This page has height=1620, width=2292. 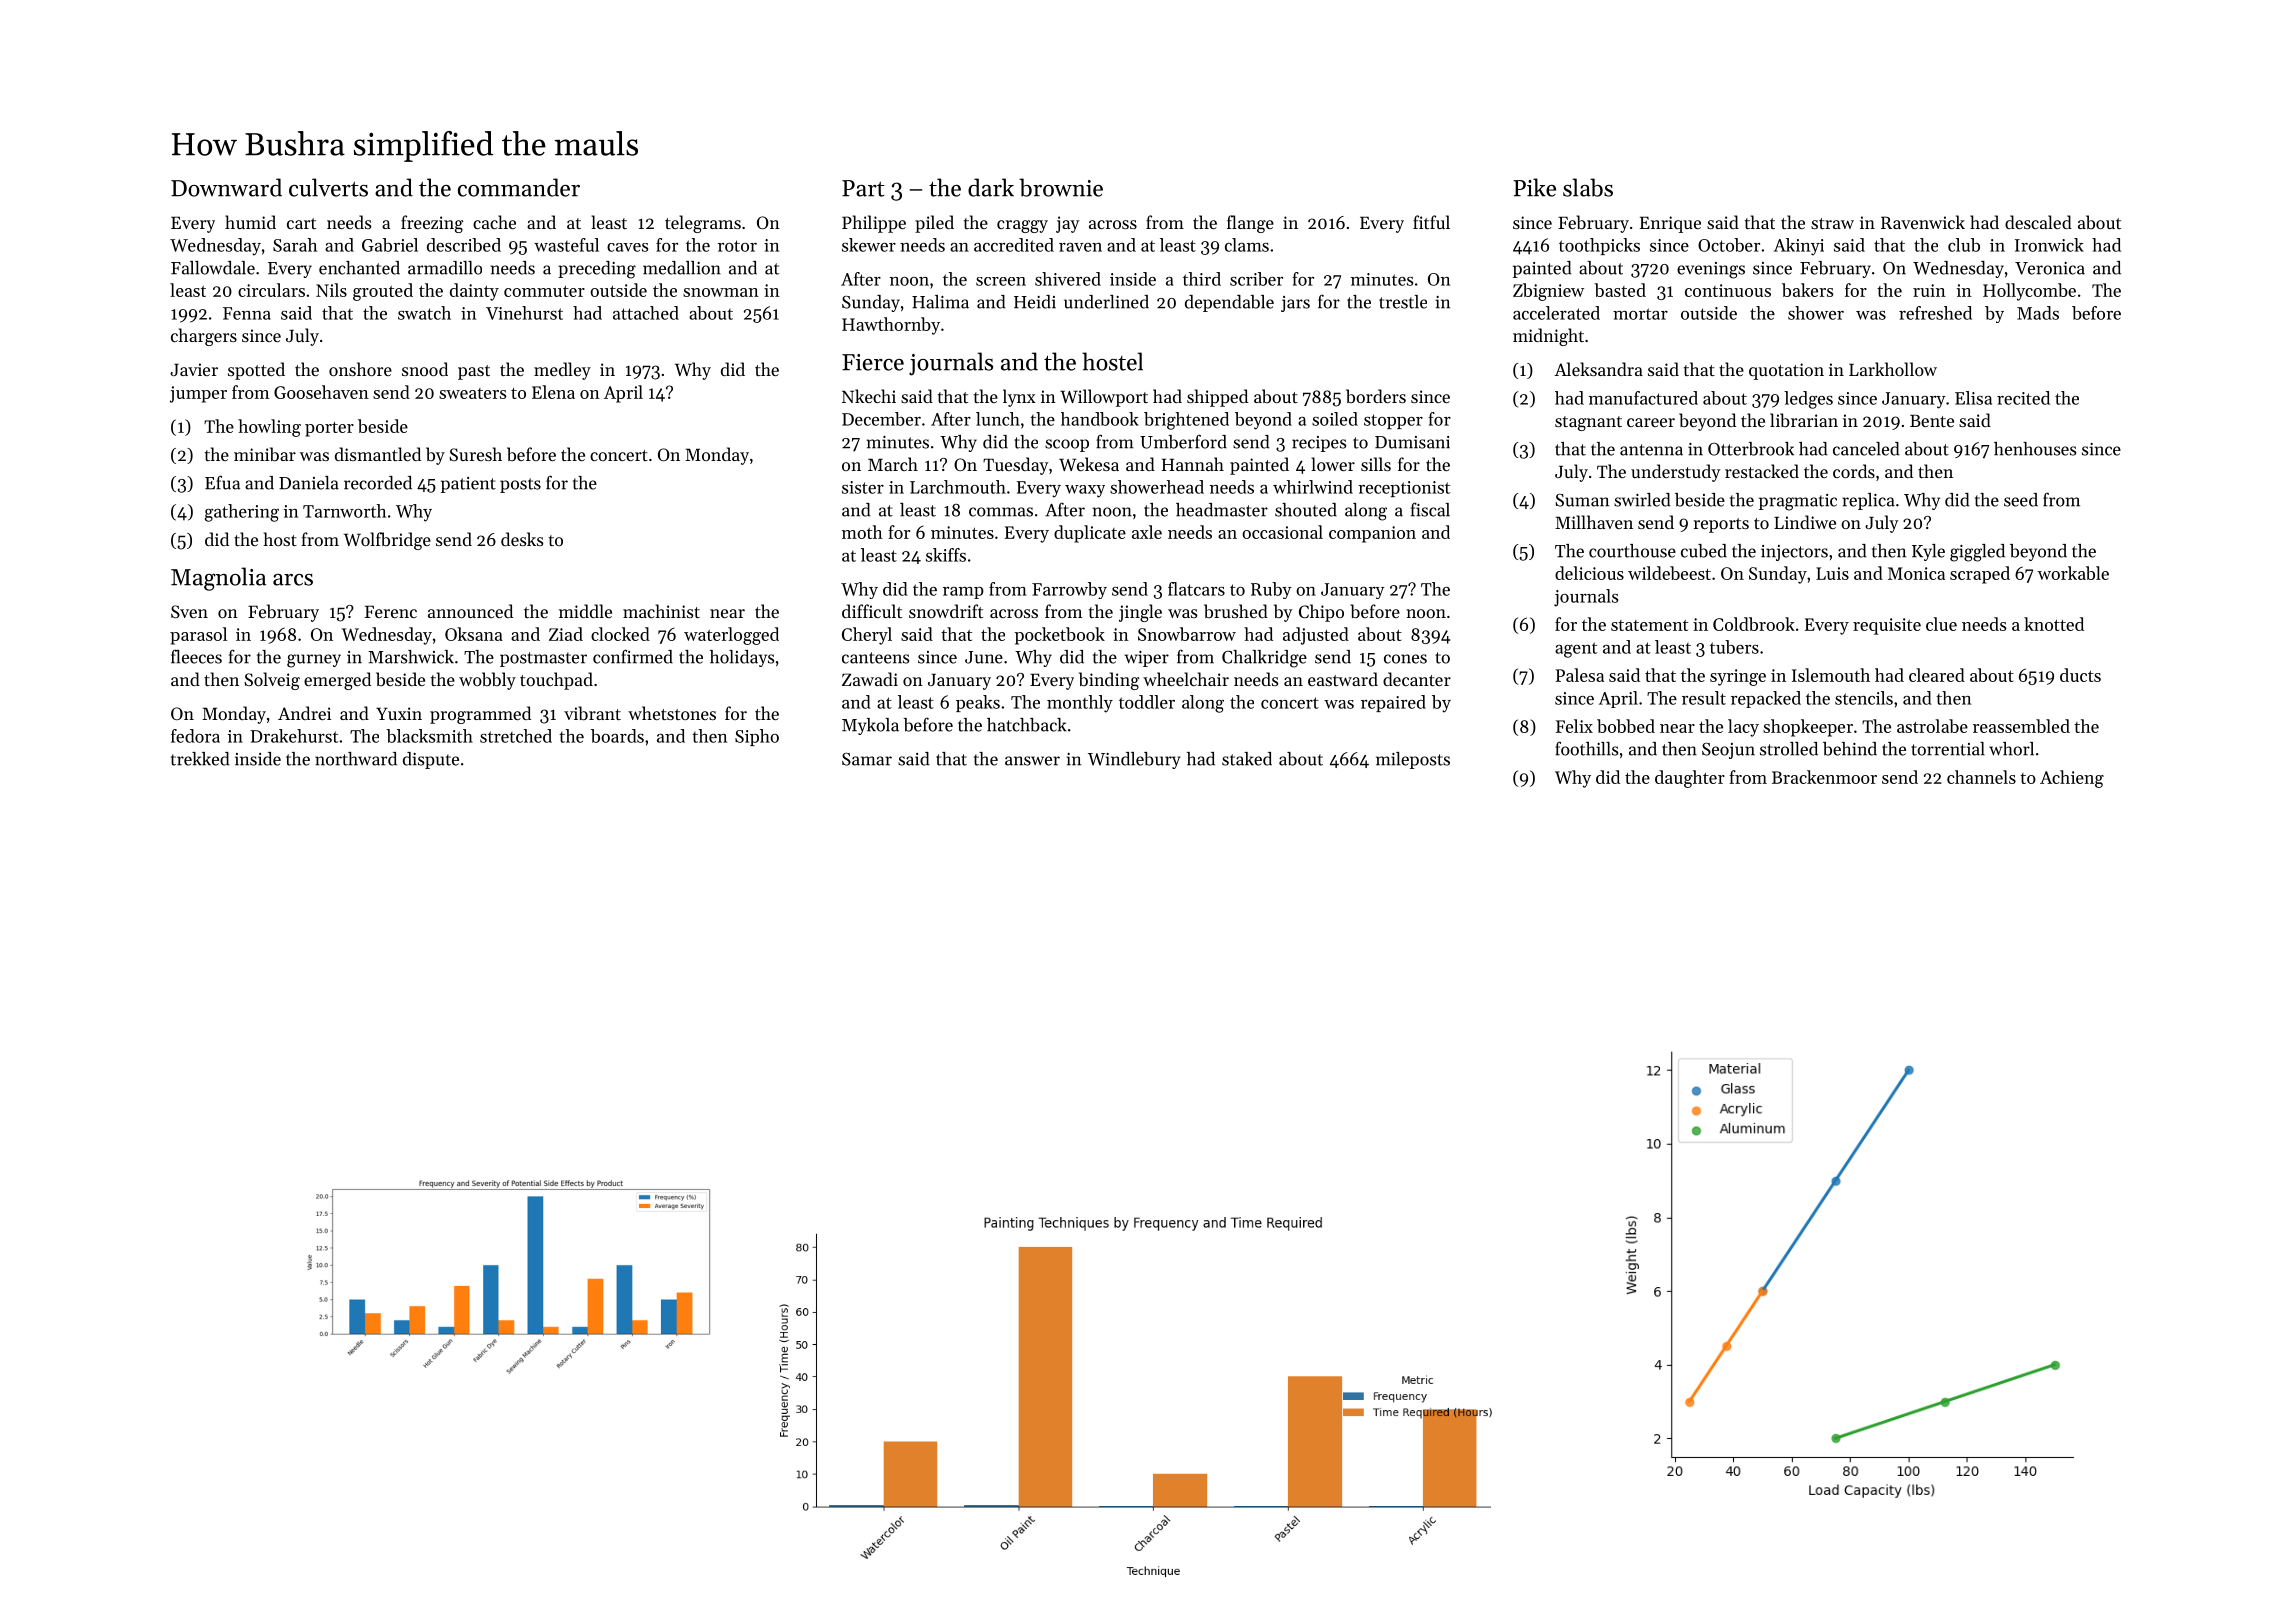 I want to click on lacy, so click(x=1743, y=728).
